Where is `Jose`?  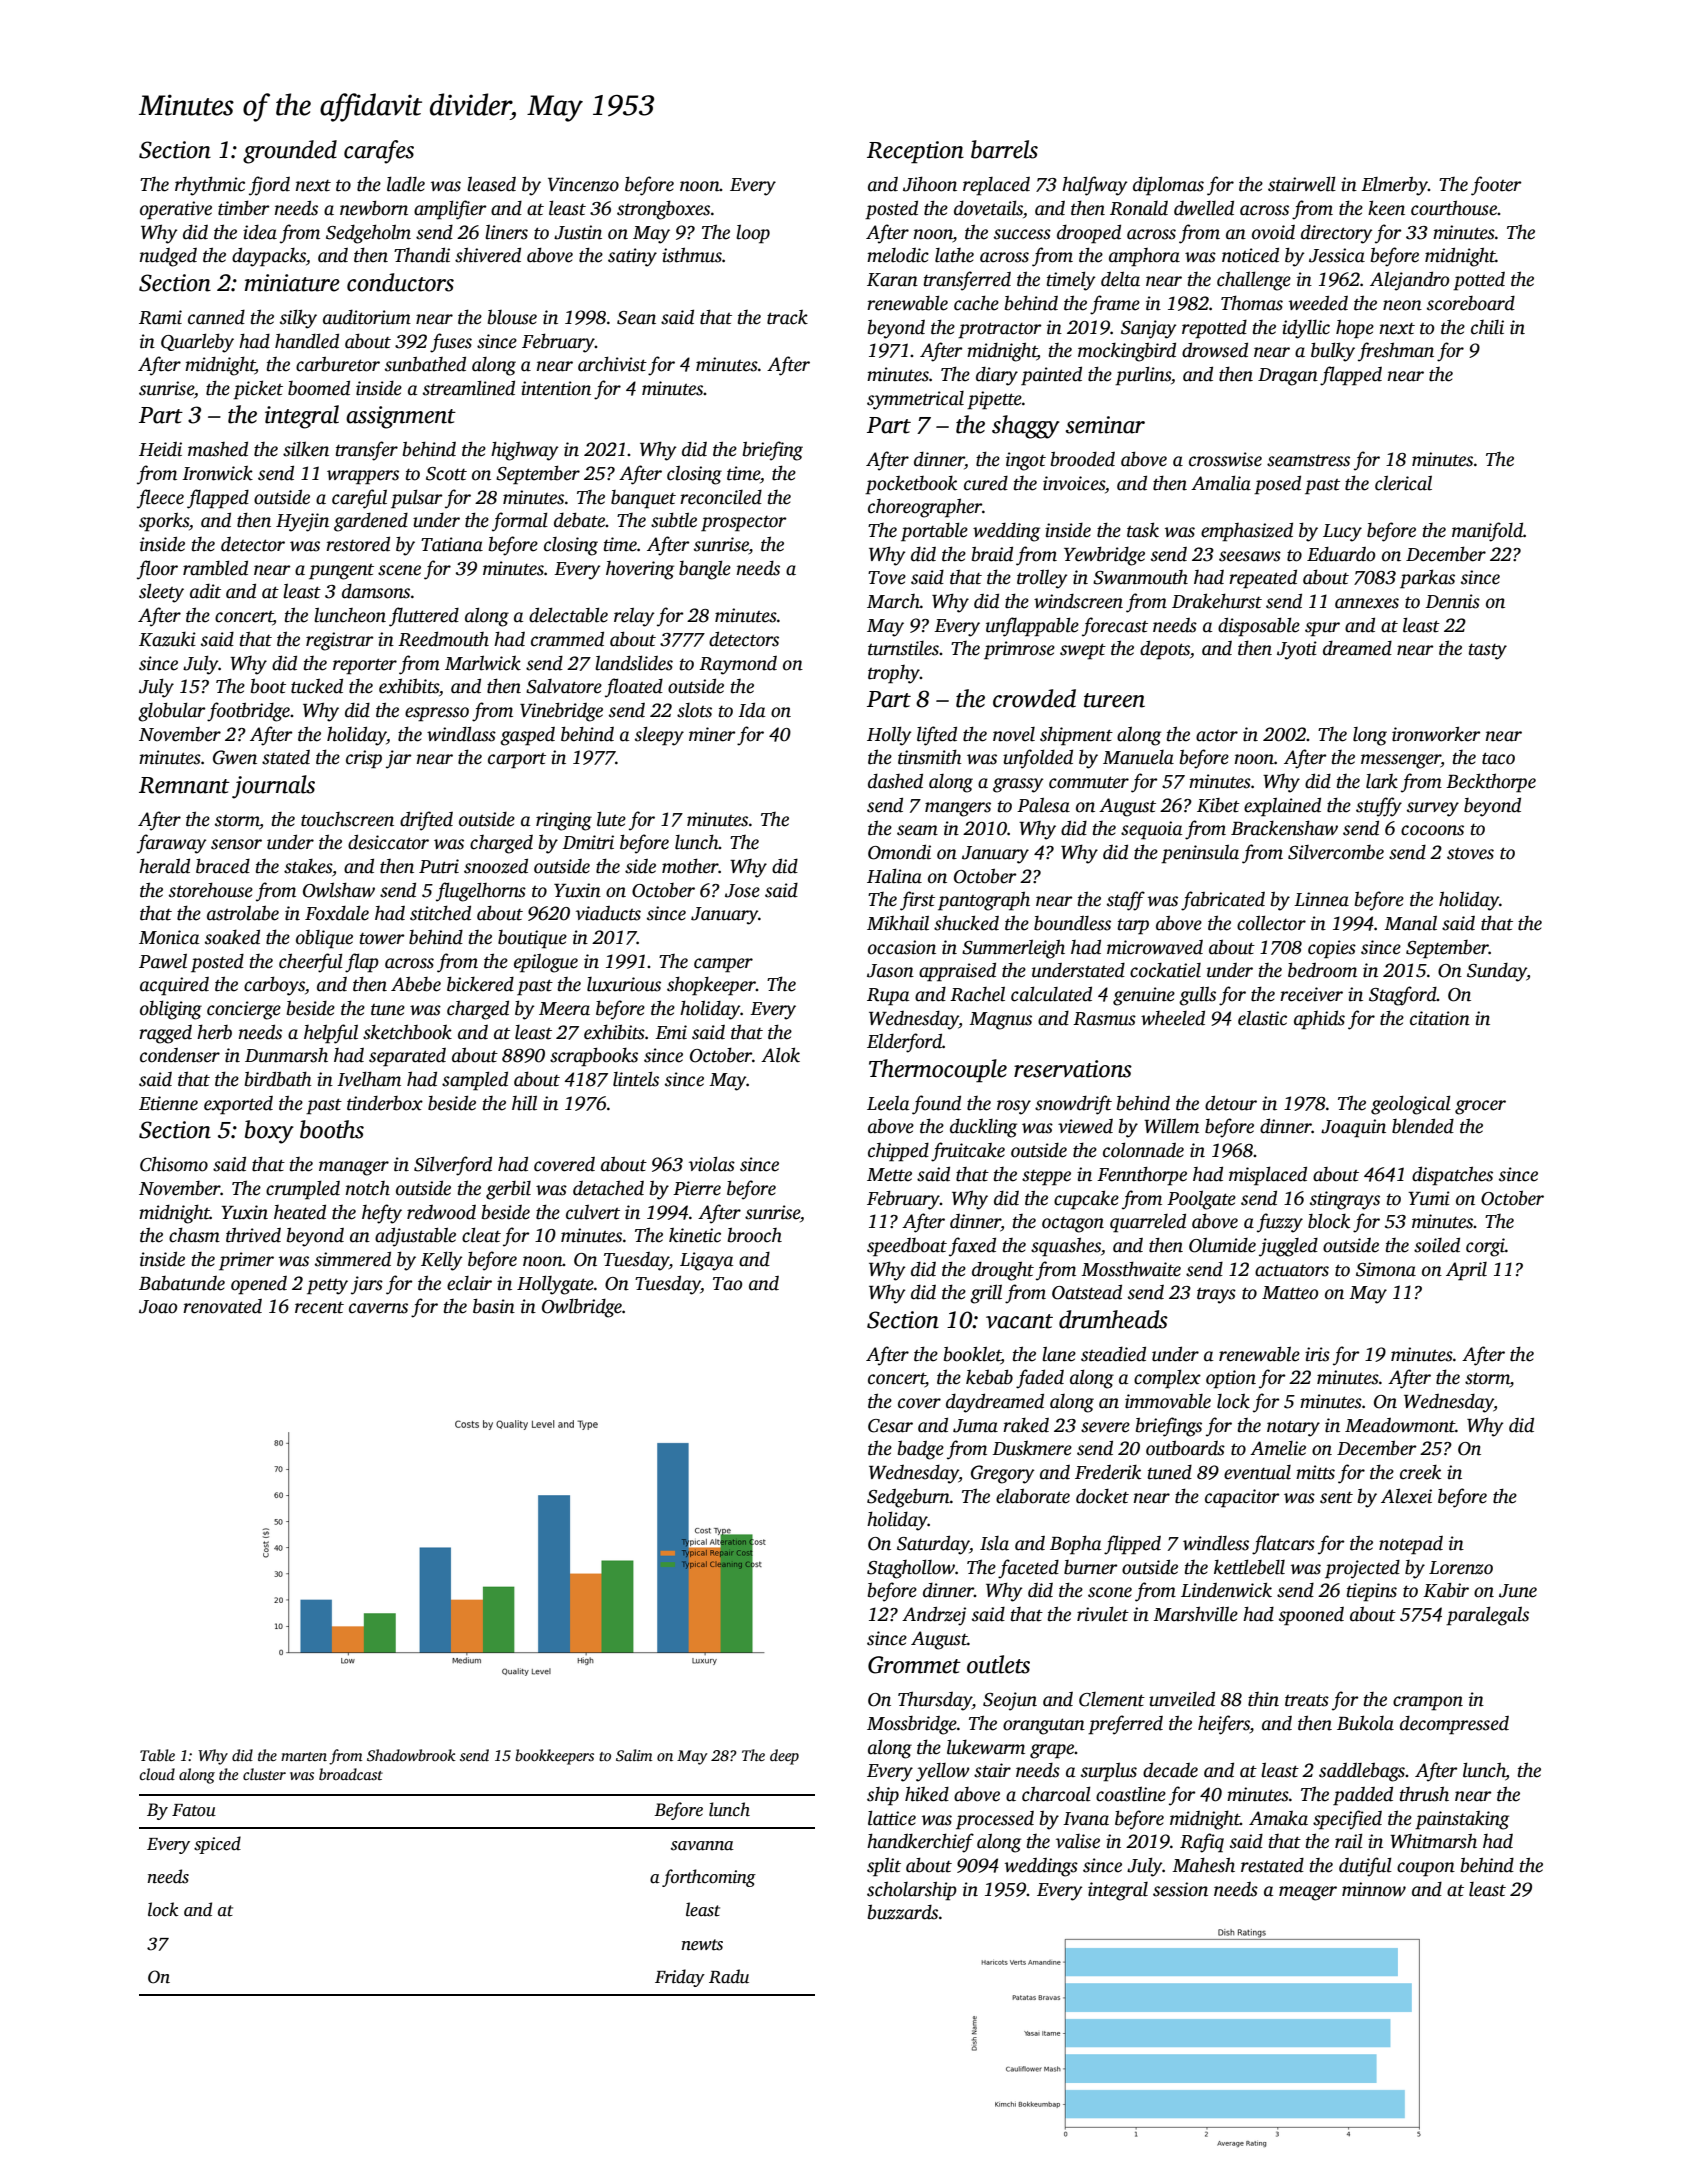 Jose is located at coordinates (742, 891).
